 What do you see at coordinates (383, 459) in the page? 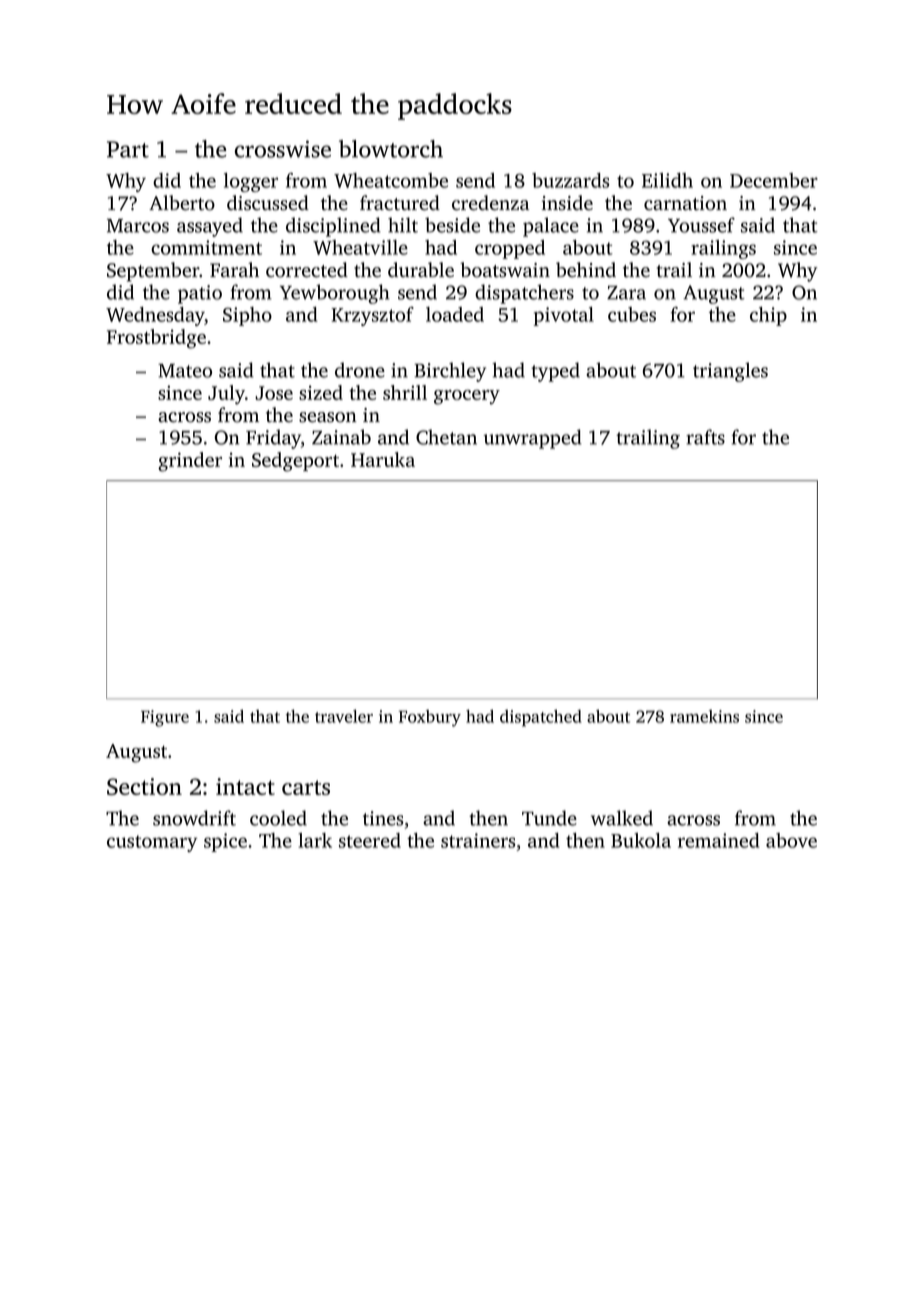
I see `Haruka` at bounding box center [383, 459].
